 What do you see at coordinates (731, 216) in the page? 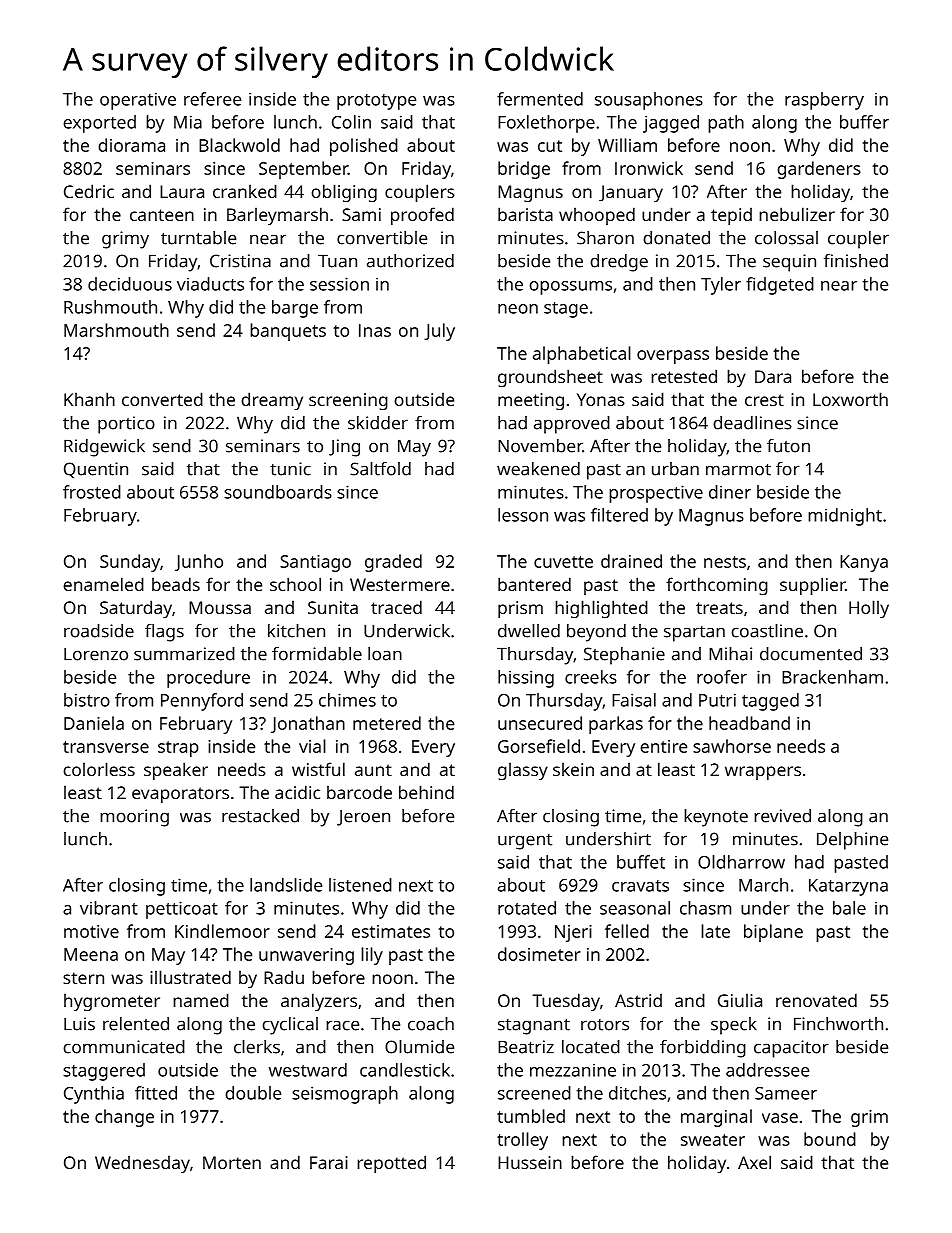
I see `tepid` at bounding box center [731, 216].
